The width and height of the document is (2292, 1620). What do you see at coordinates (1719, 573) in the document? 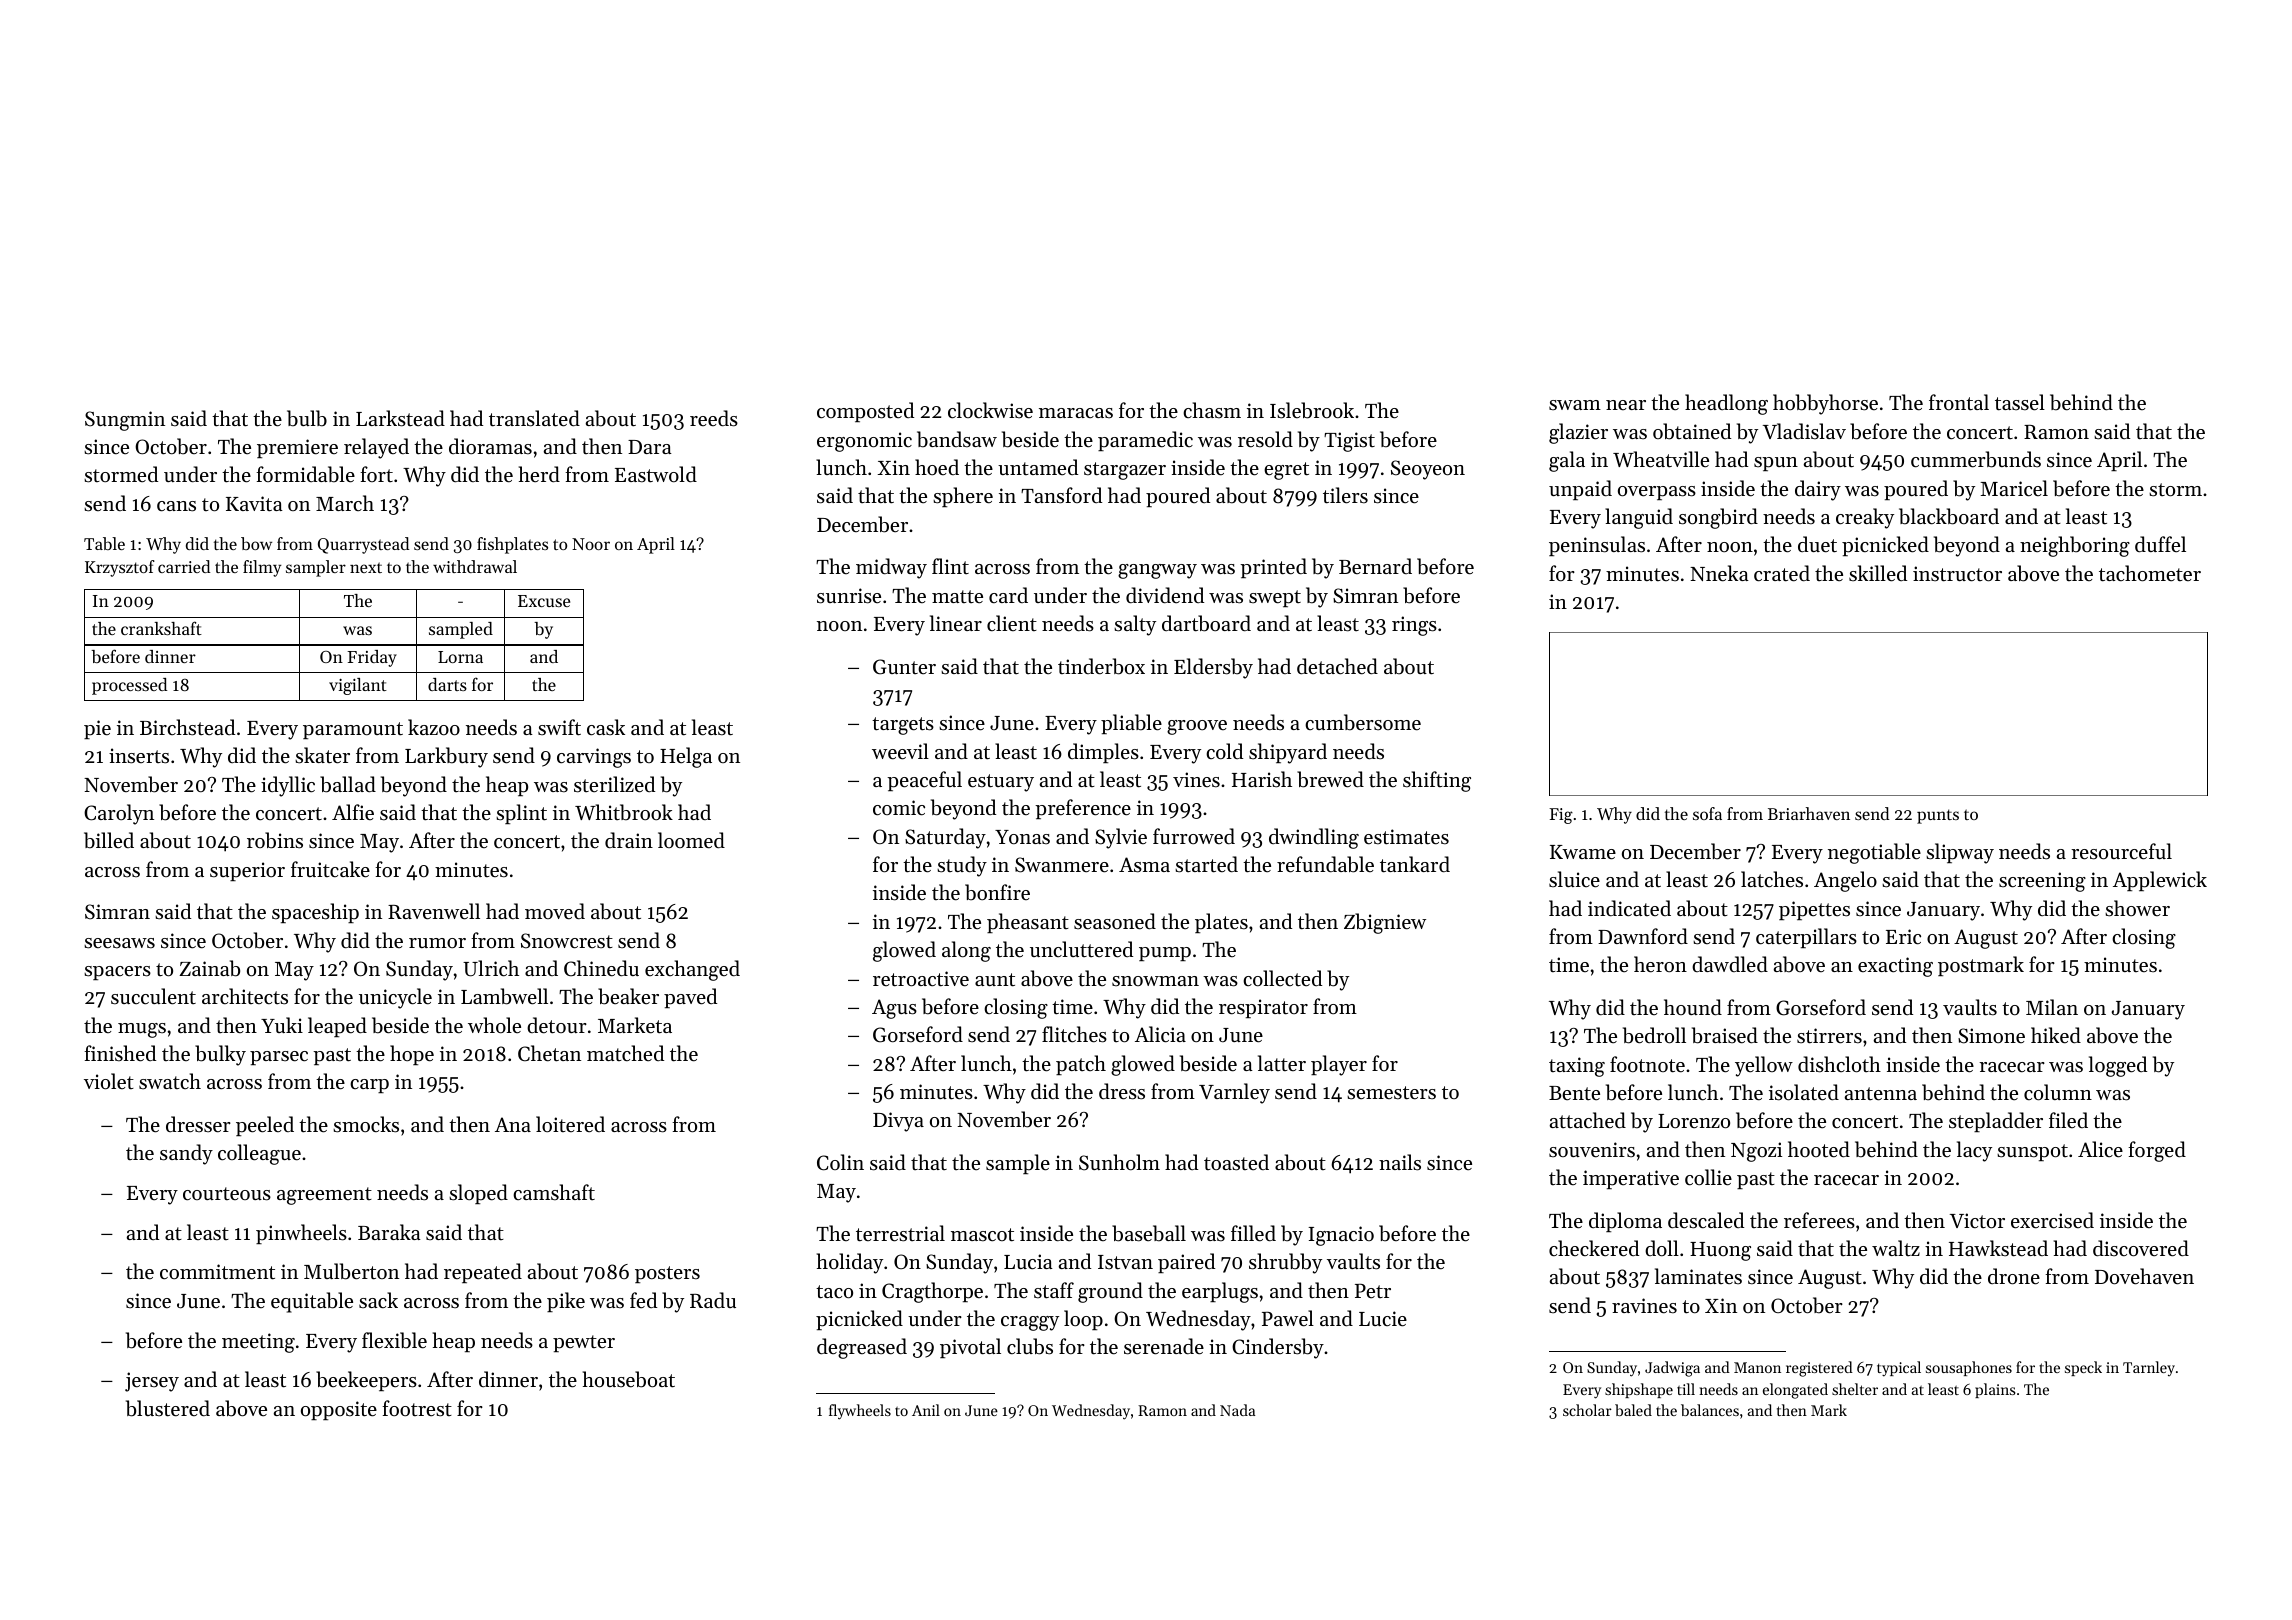
I see `Nneka` at bounding box center [1719, 573].
